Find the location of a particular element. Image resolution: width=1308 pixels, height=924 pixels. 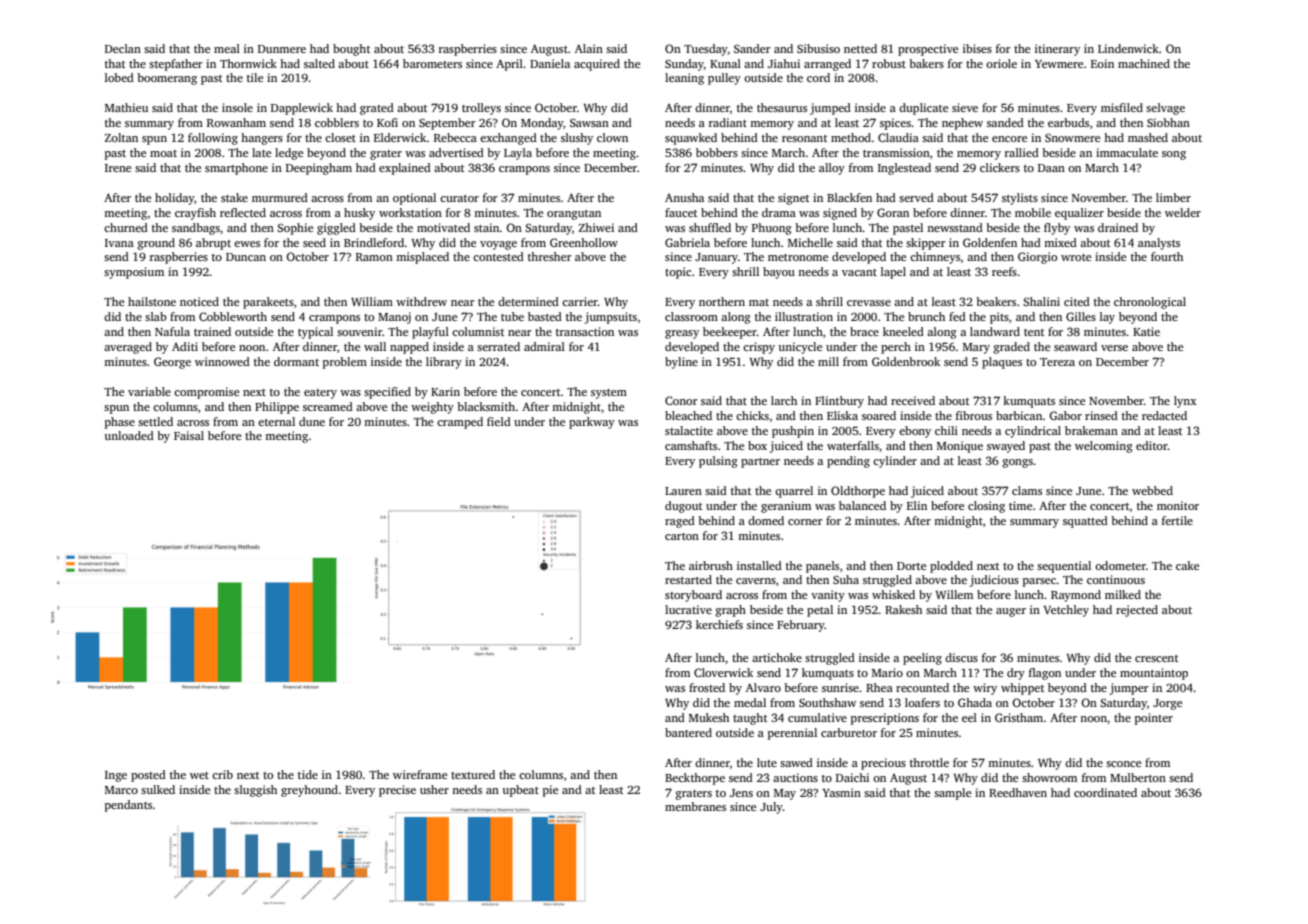

compromise is located at coordinates (206, 393).
